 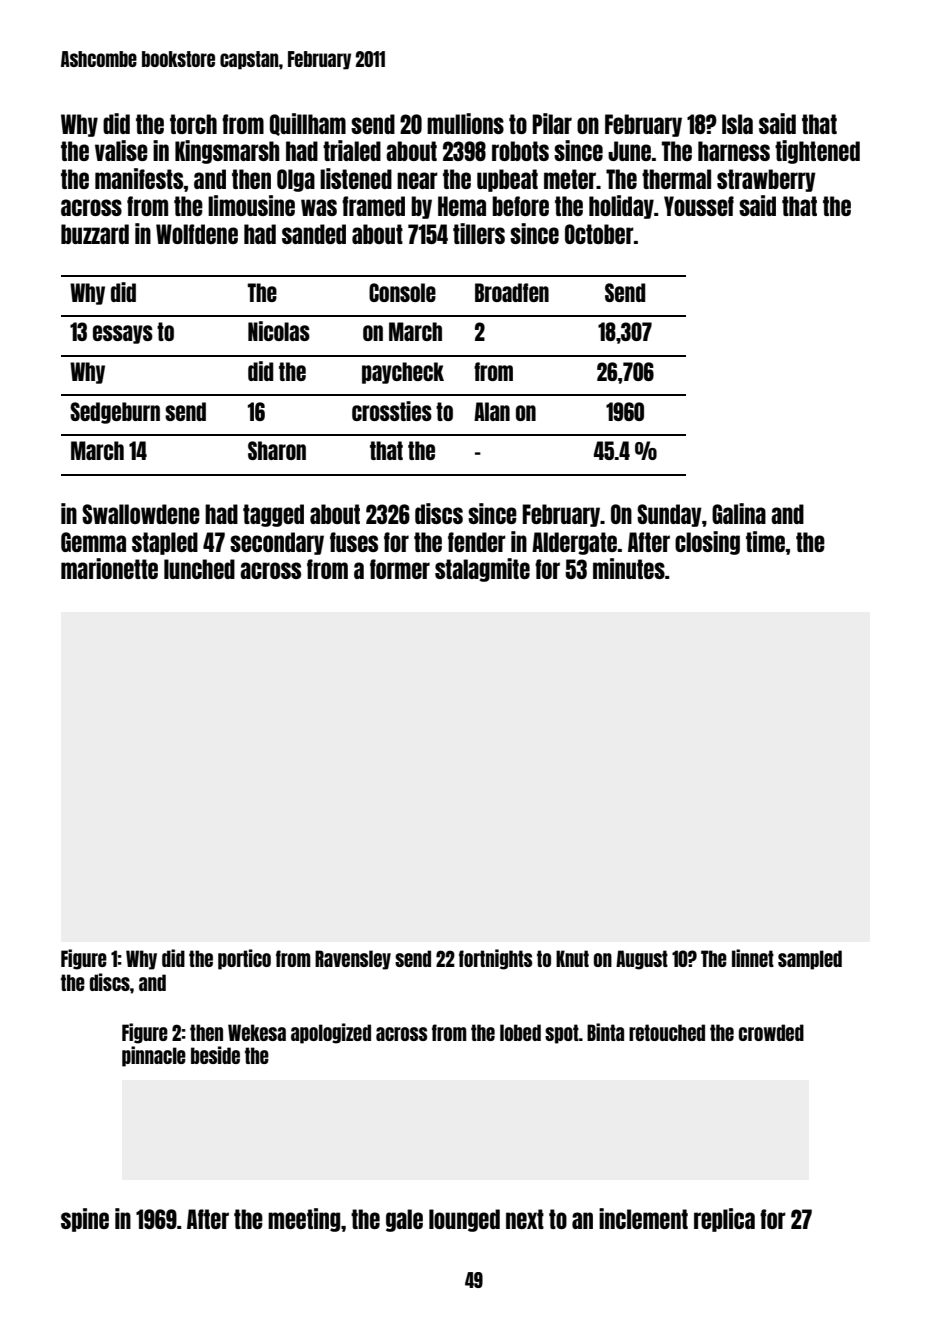 I want to click on portico, so click(x=244, y=959).
